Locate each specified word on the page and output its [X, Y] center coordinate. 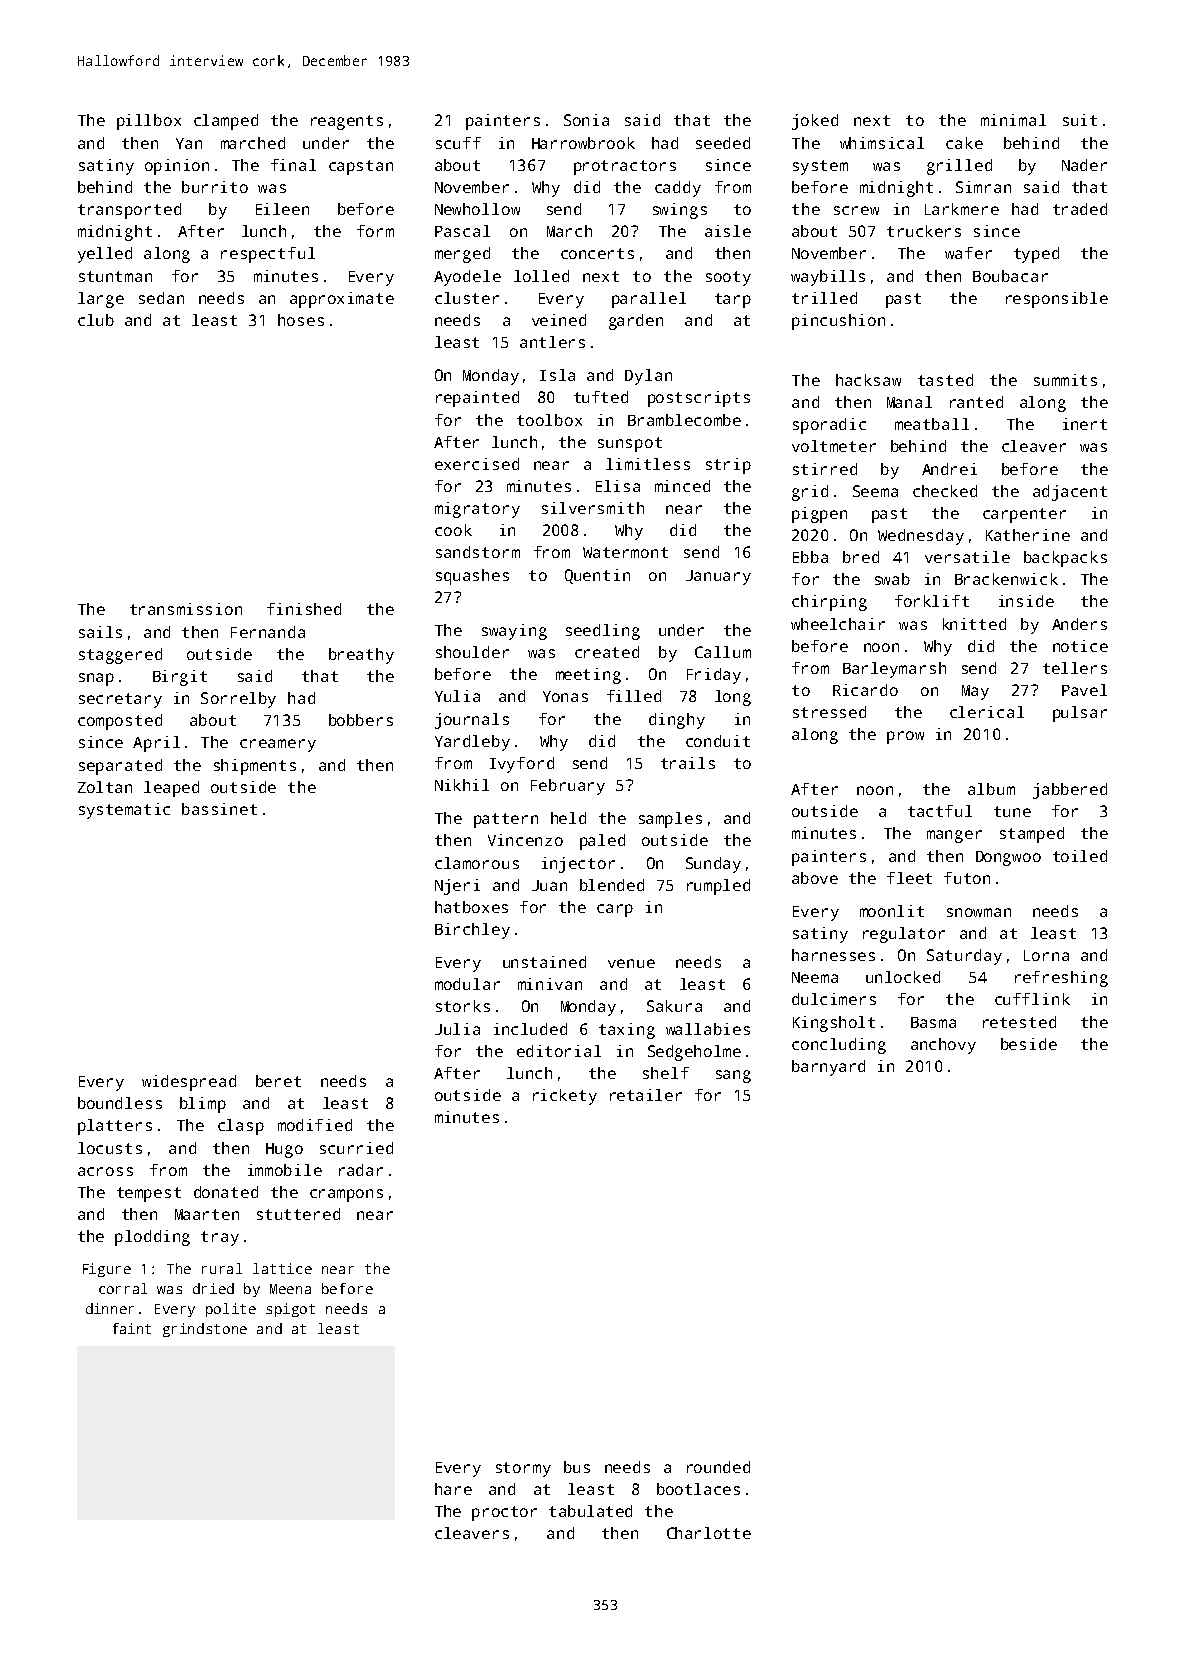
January [718, 577]
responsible [1057, 300]
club [96, 320]
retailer [646, 1095]
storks [463, 1006]
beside [1029, 1044]
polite [231, 1310]
